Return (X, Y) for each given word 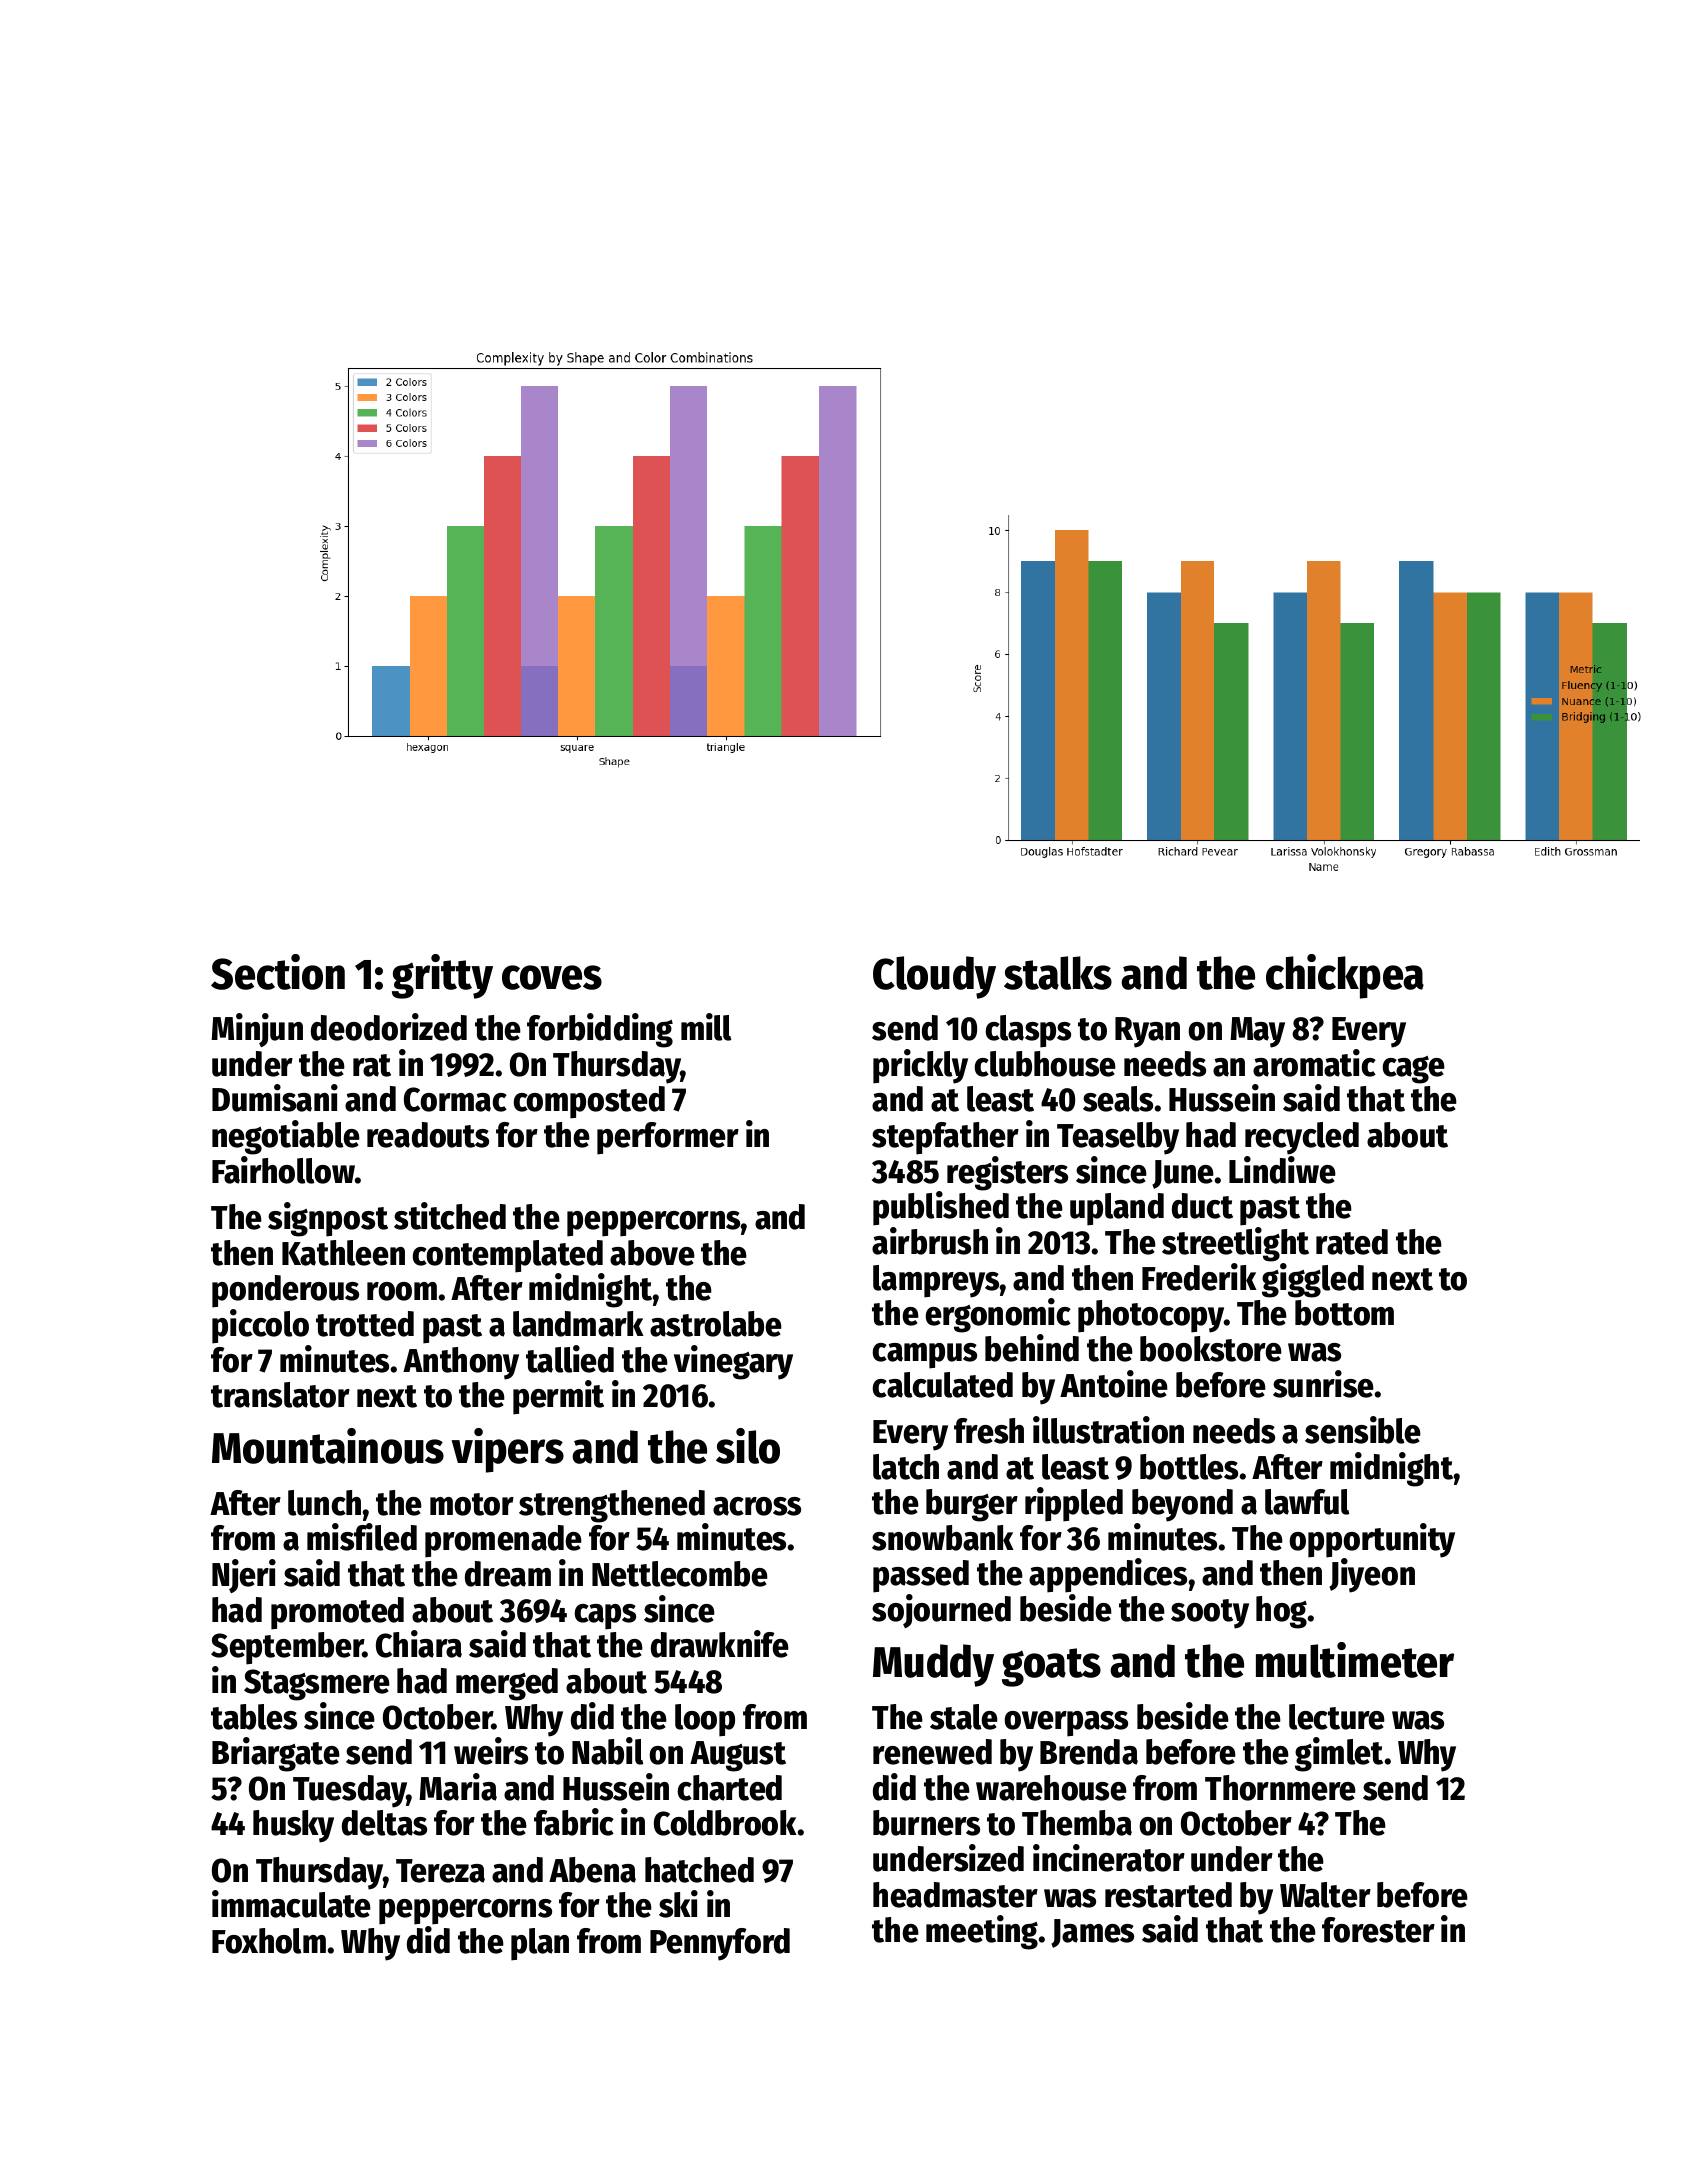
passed (921, 1576)
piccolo (260, 1326)
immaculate (291, 1904)
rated (1352, 1242)
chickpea (1345, 976)
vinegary (733, 1362)
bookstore (1211, 1349)
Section (278, 972)
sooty (1210, 1614)
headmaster (955, 1895)
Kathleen (343, 1253)
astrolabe (716, 1324)
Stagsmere (317, 1685)
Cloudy (934, 977)
